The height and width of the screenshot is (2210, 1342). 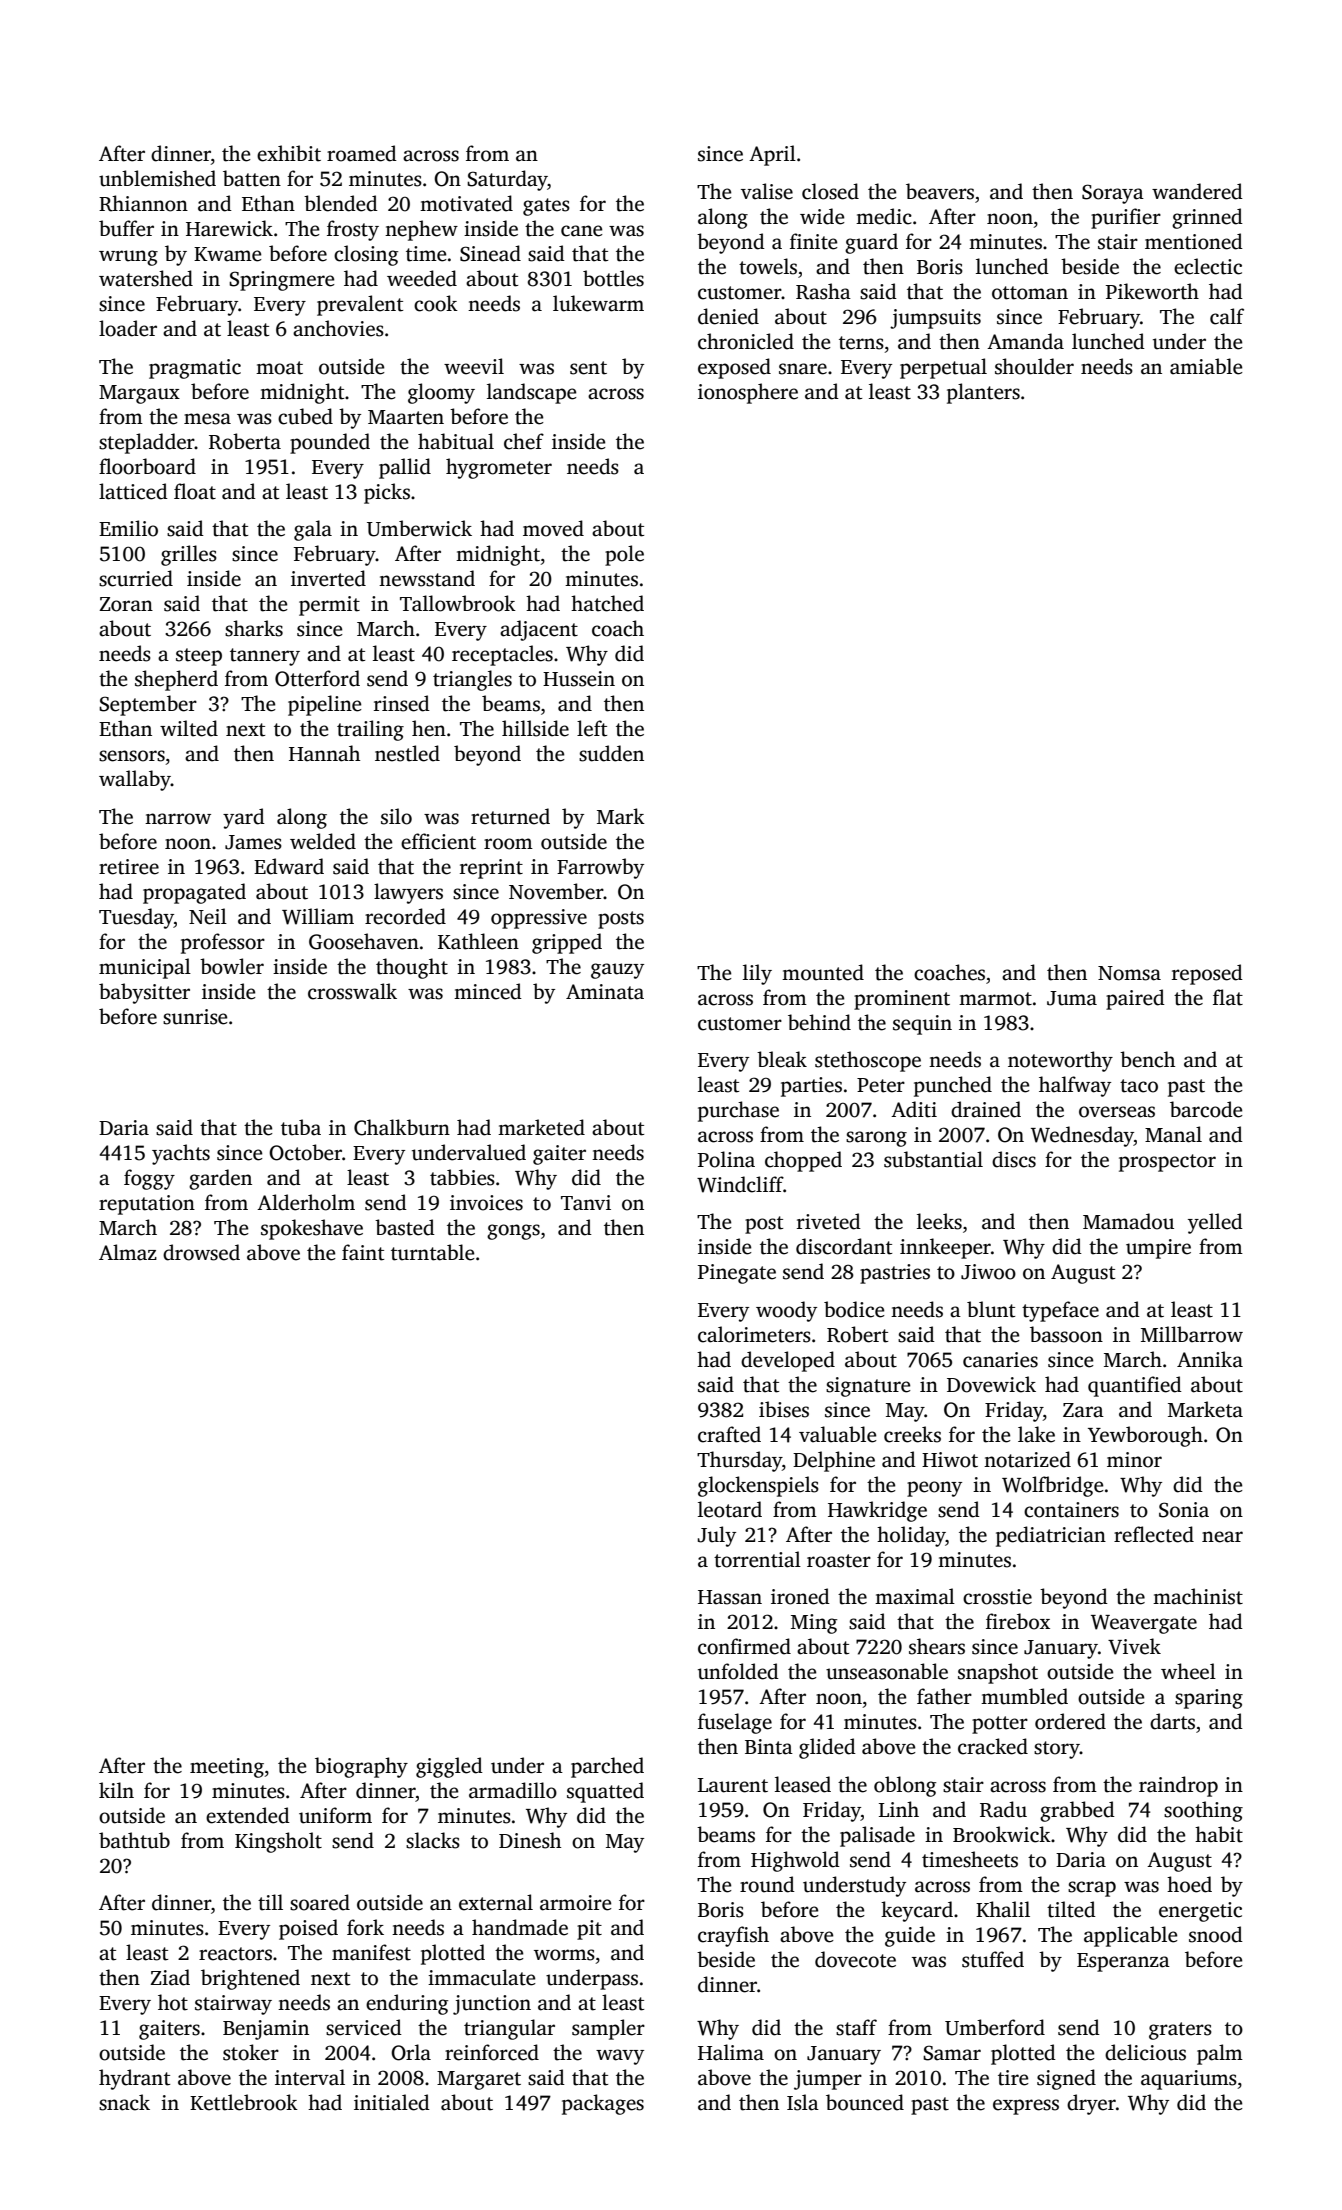 What do you see at coordinates (1113, 194) in the screenshot?
I see `Soraya` at bounding box center [1113, 194].
